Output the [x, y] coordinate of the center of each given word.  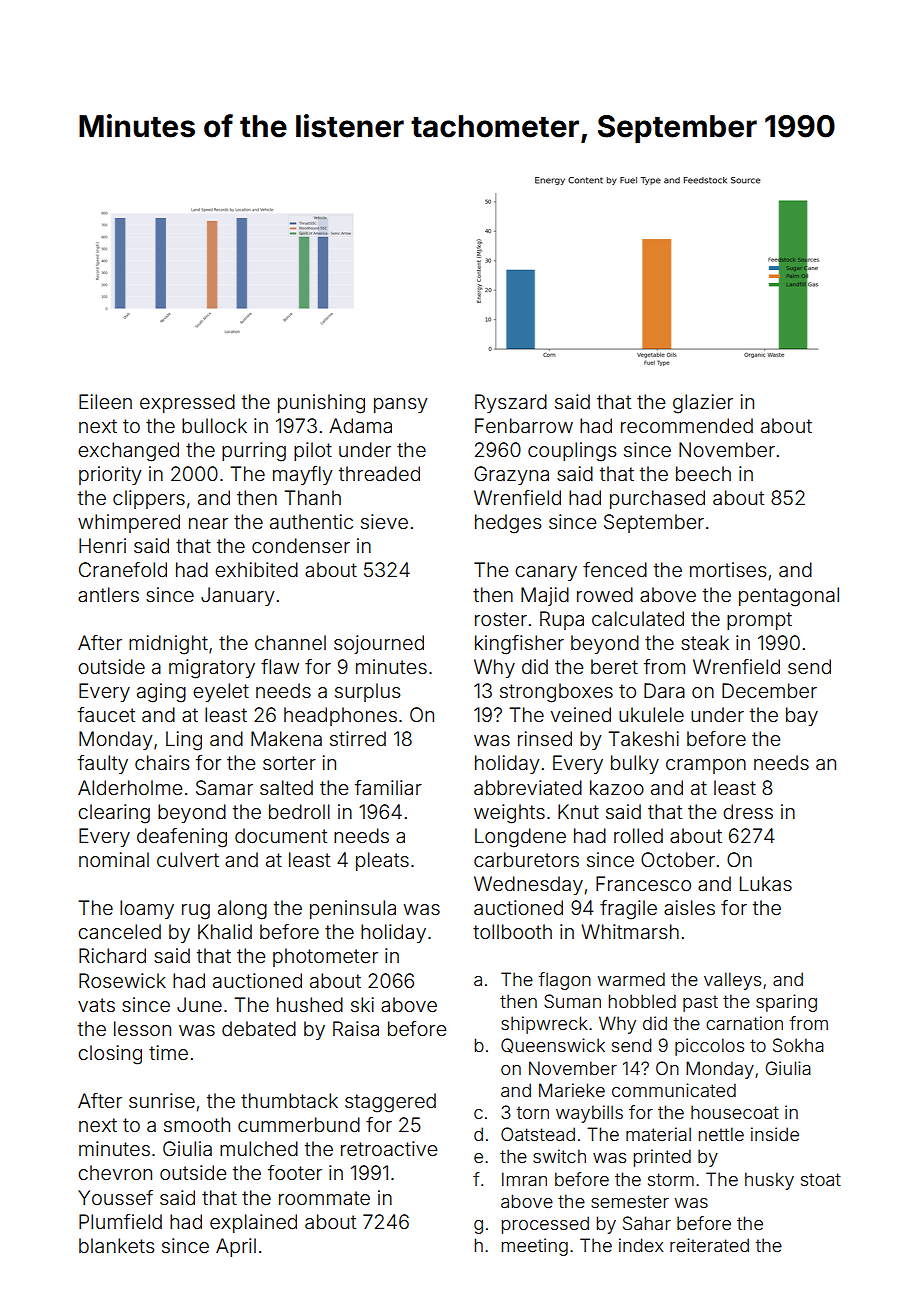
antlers [108, 594]
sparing [786, 1003]
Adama [360, 425]
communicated [674, 1090]
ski [362, 1004]
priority [110, 475]
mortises [728, 569]
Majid [545, 596]
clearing [114, 814]
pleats [382, 861]
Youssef [115, 1197]
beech [703, 473]
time [168, 1052]
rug [196, 912]
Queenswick [553, 1045]
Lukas [766, 883]
